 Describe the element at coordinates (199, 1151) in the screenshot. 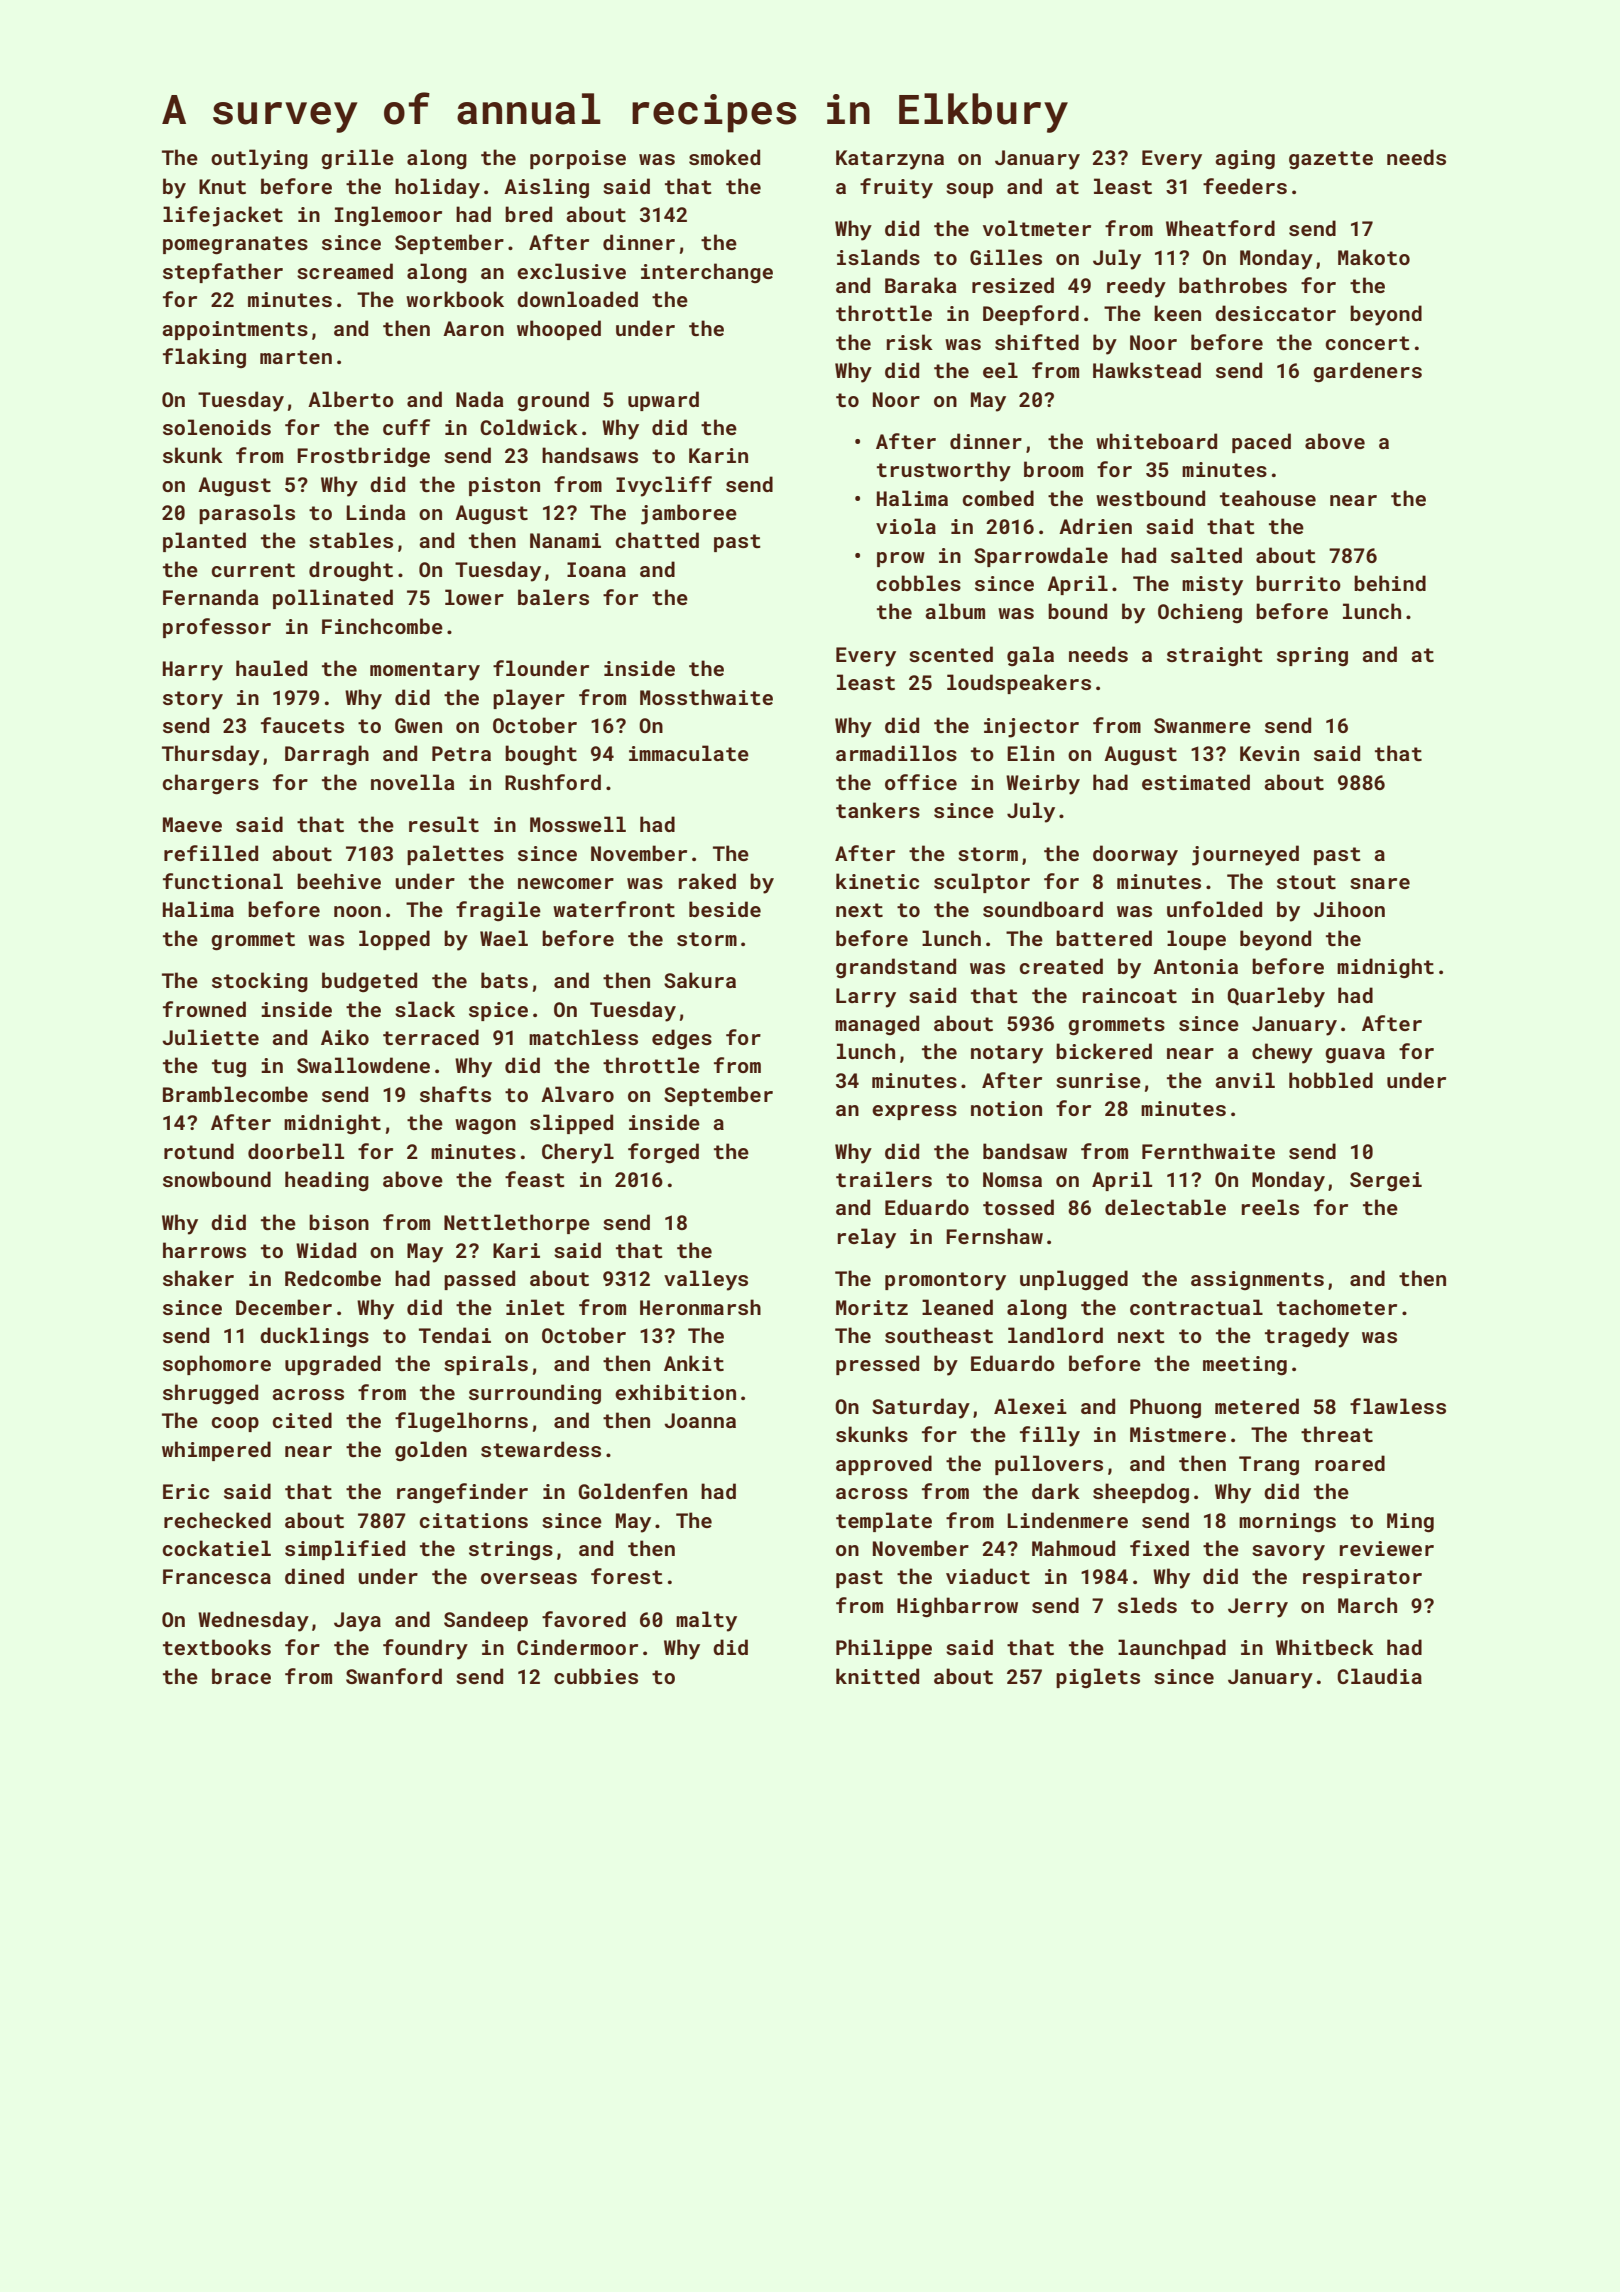

I see `rotund` at that location.
